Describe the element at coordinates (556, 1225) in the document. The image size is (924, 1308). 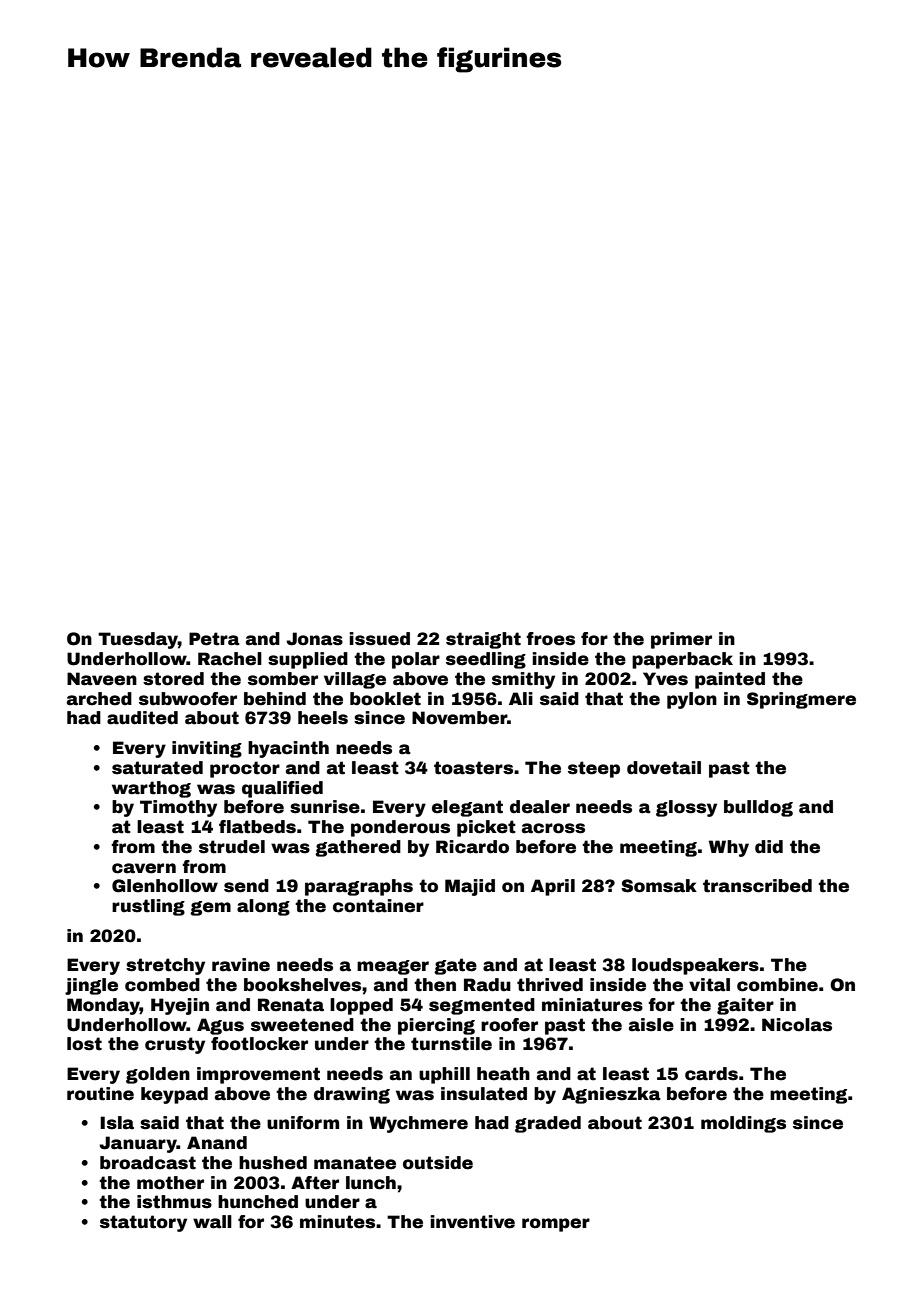
I see `romper` at that location.
